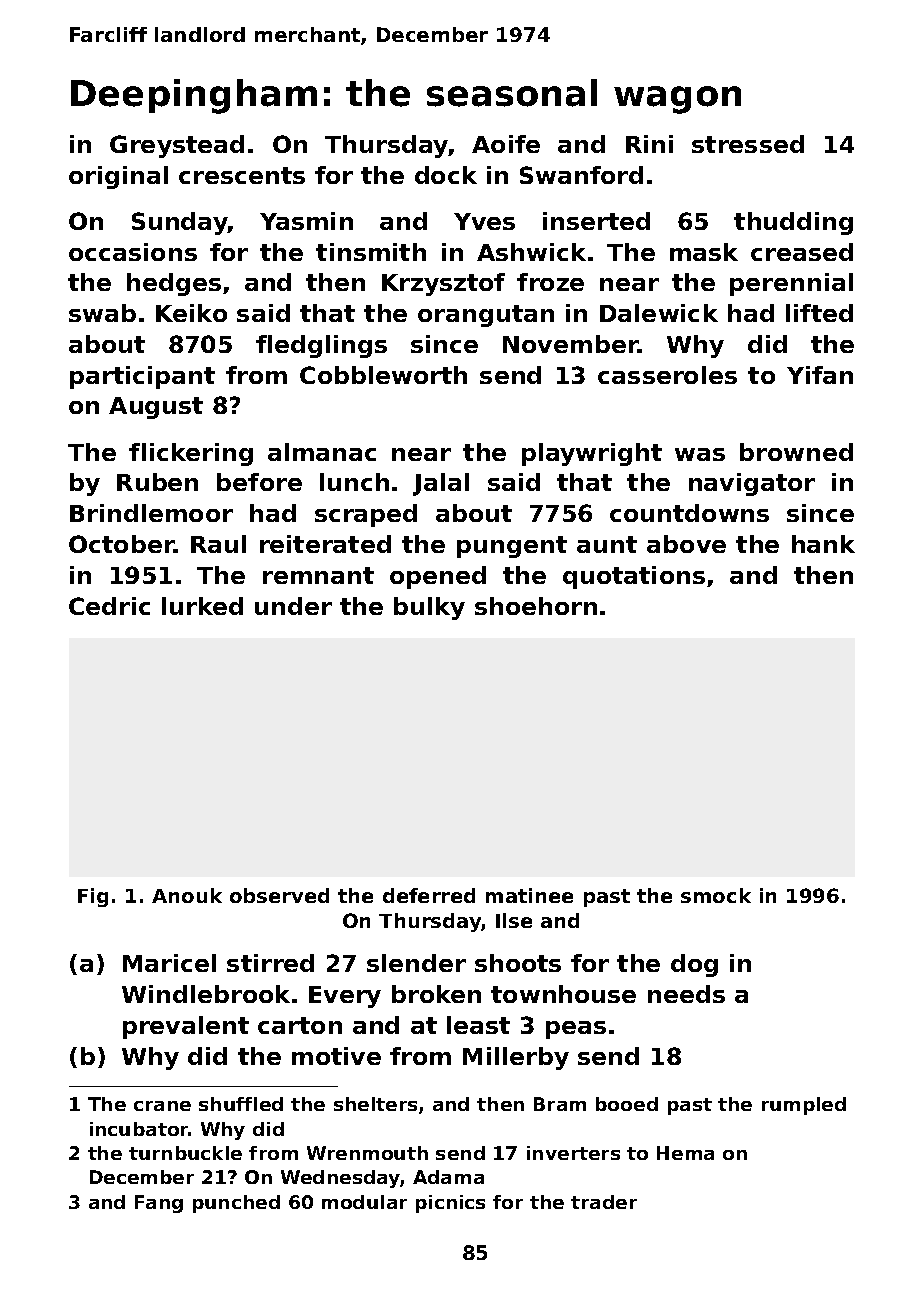  Describe the element at coordinates (506, 144) in the screenshot. I see `Aoife` at that location.
